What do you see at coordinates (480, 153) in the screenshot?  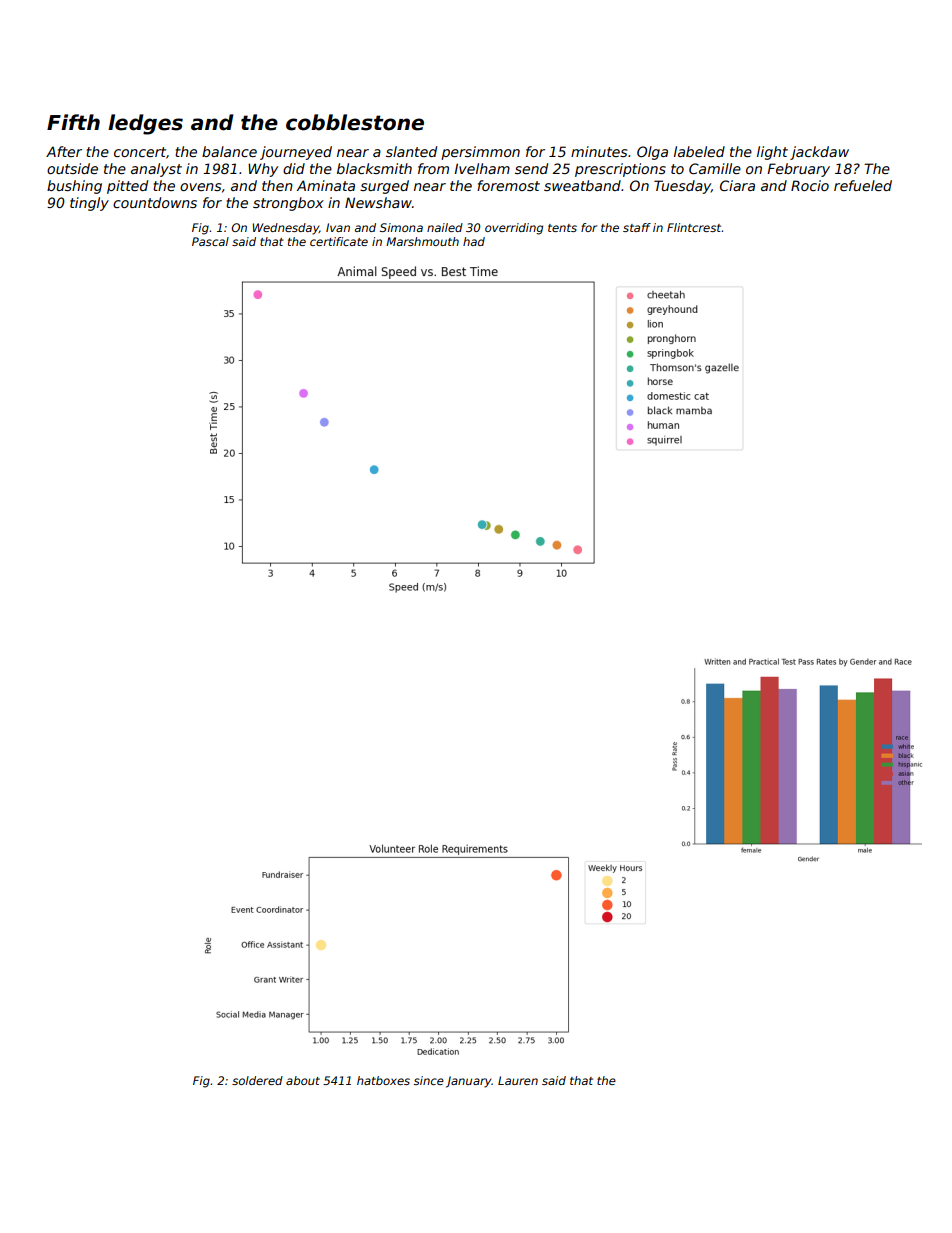 I see `persimmon` at bounding box center [480, 153].
